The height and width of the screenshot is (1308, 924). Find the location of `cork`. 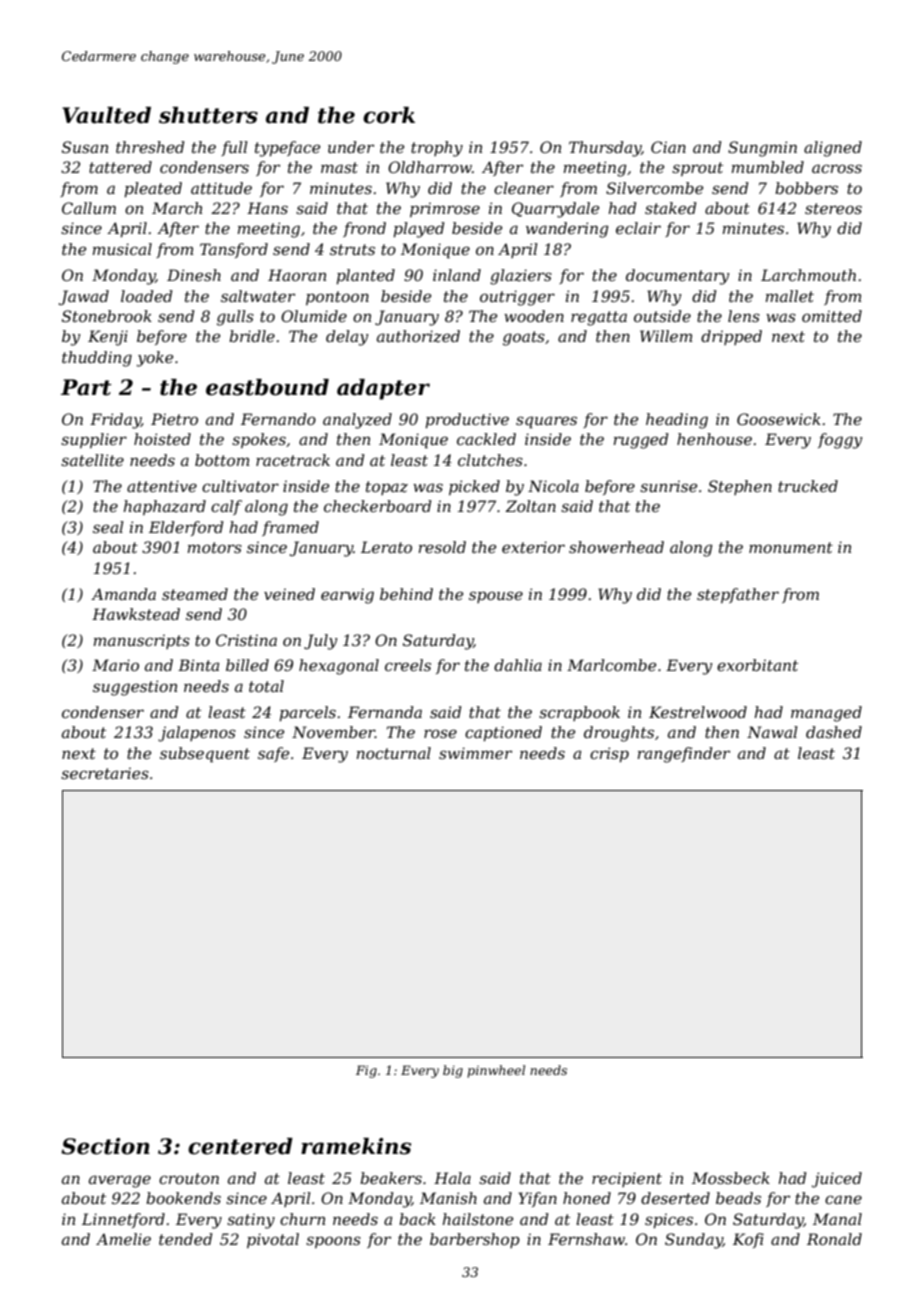

cork is located at coordinates (389, 115).
